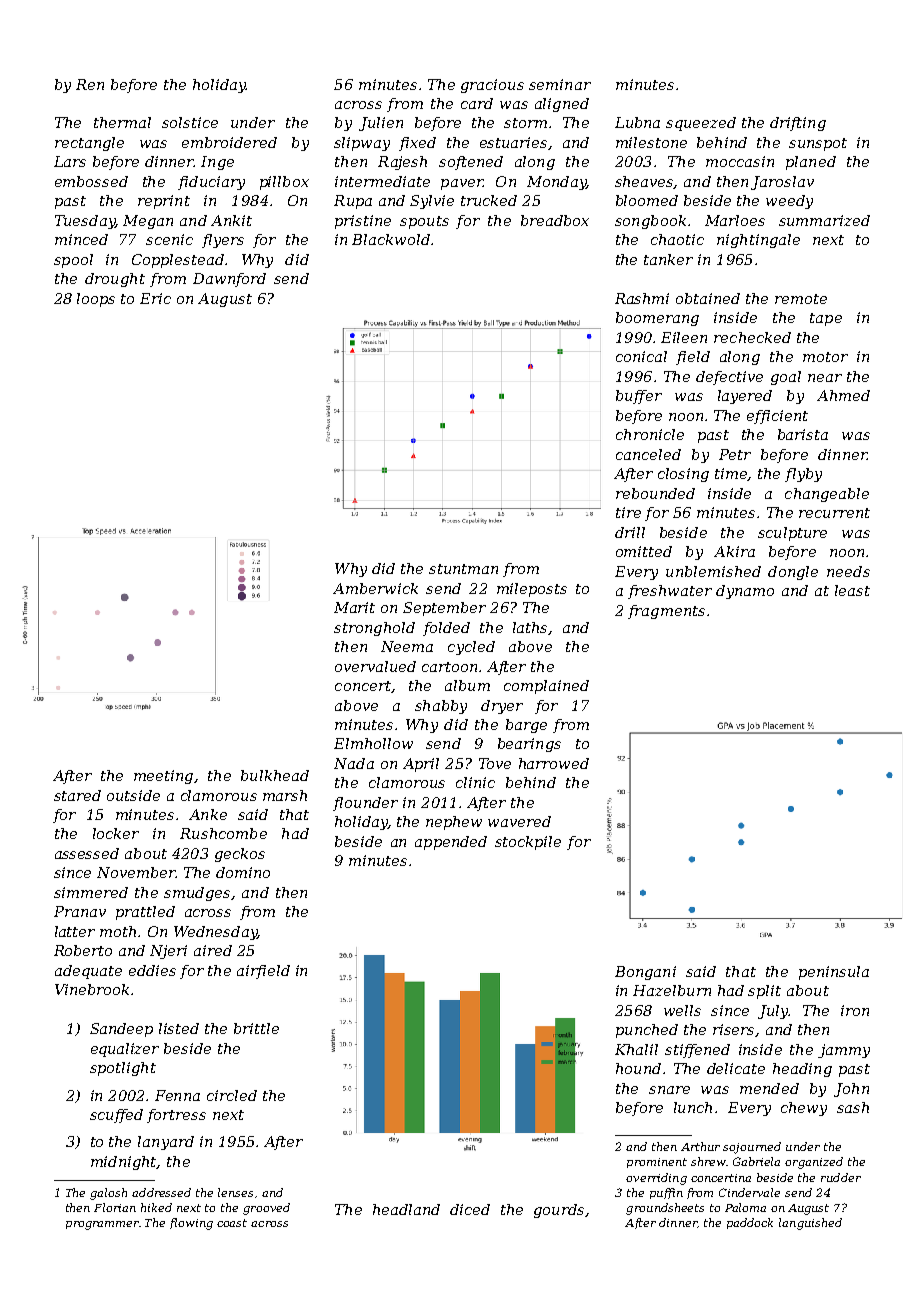  Describe the element at coordinates (560, 84) in the page. I see `seminar` at that location.
